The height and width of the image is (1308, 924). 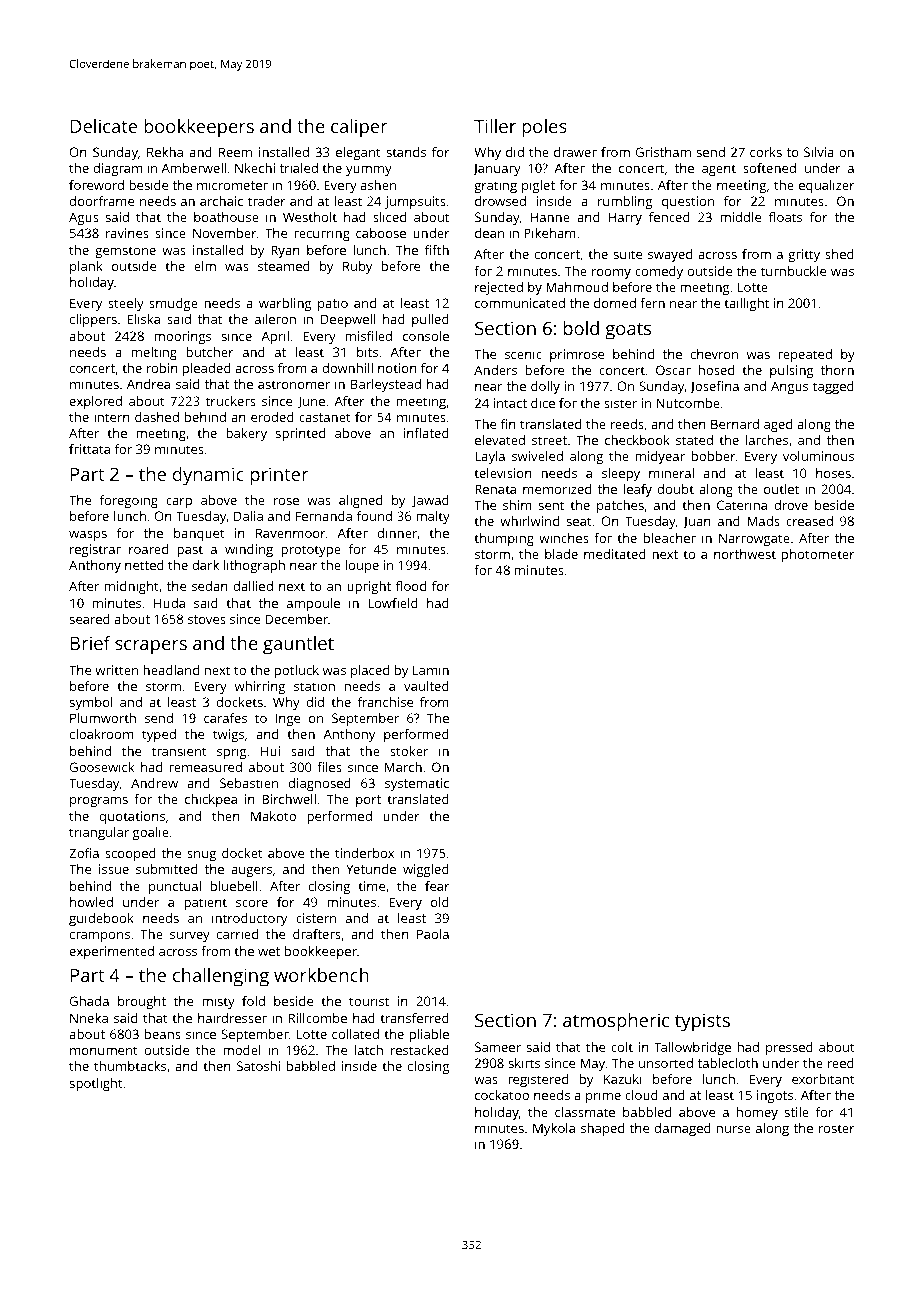 What do you see at coordinates (225, 233) in the image?
I see `November` at bounding box center [225, 233].
